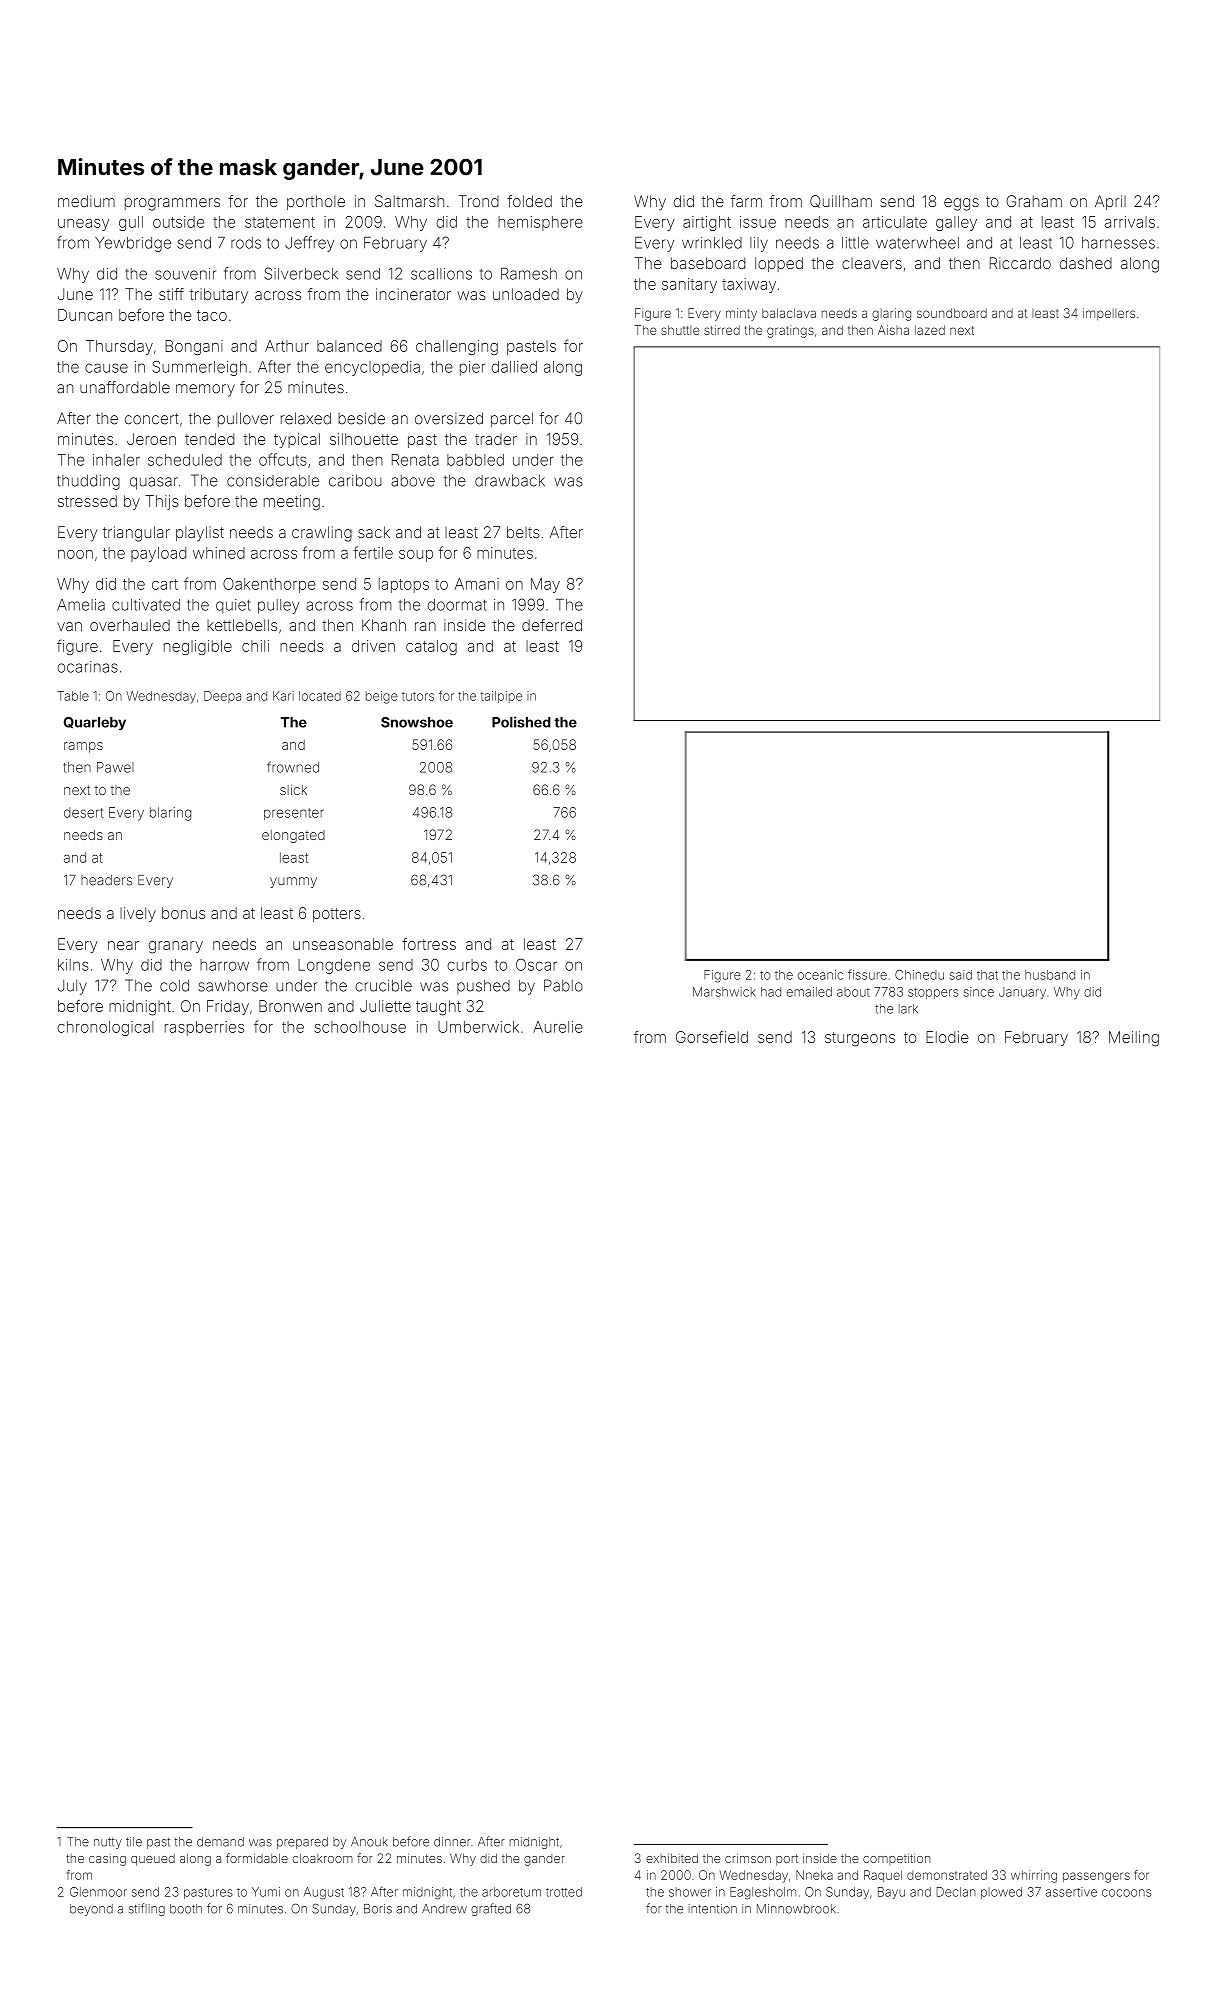  What do you see at coordinates (891, 1893) in the screenshot?
I see `Bayu` at bounding box center [891, 1893].
